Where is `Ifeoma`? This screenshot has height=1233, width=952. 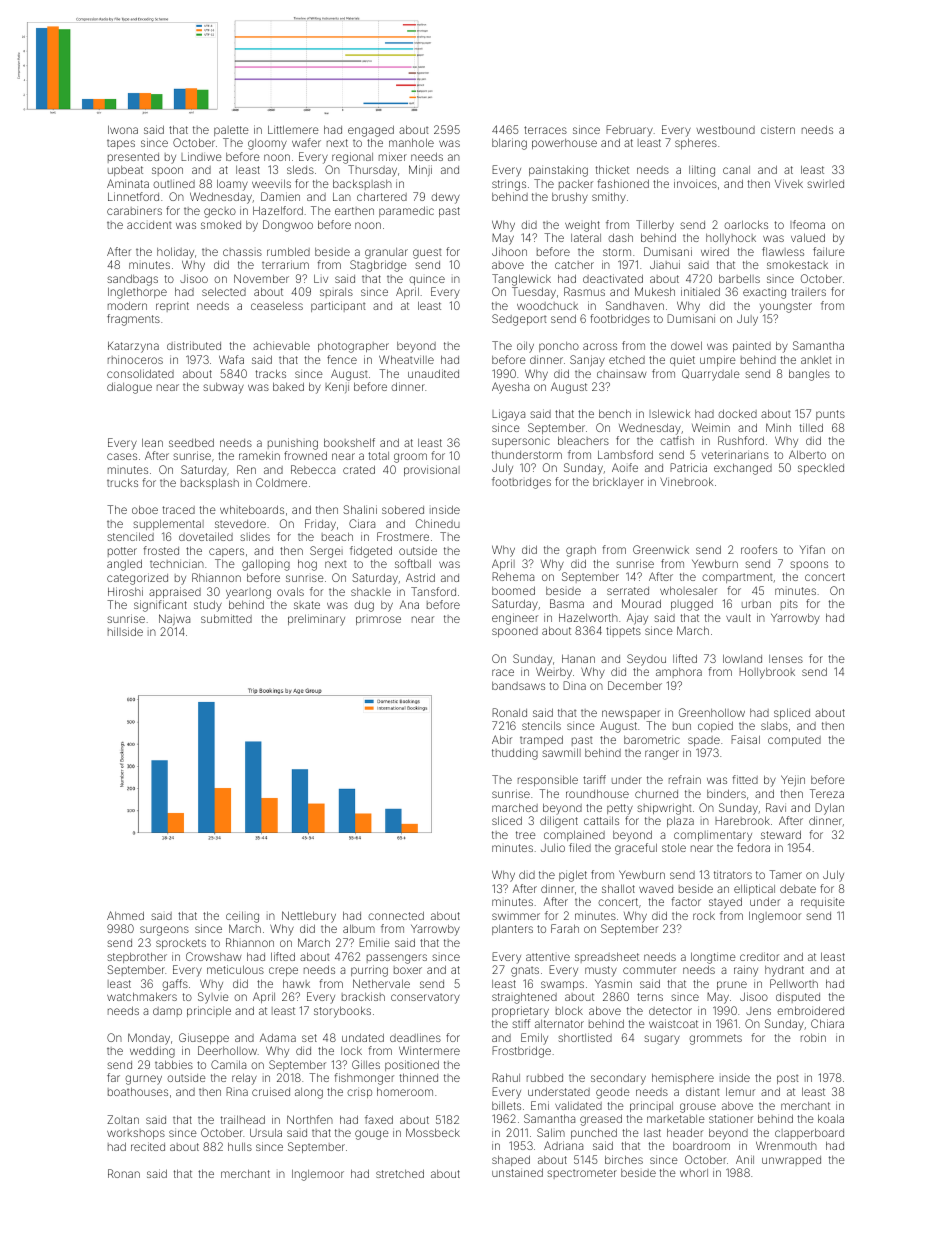 Ifeoma is located at coordinates (807, 224).
